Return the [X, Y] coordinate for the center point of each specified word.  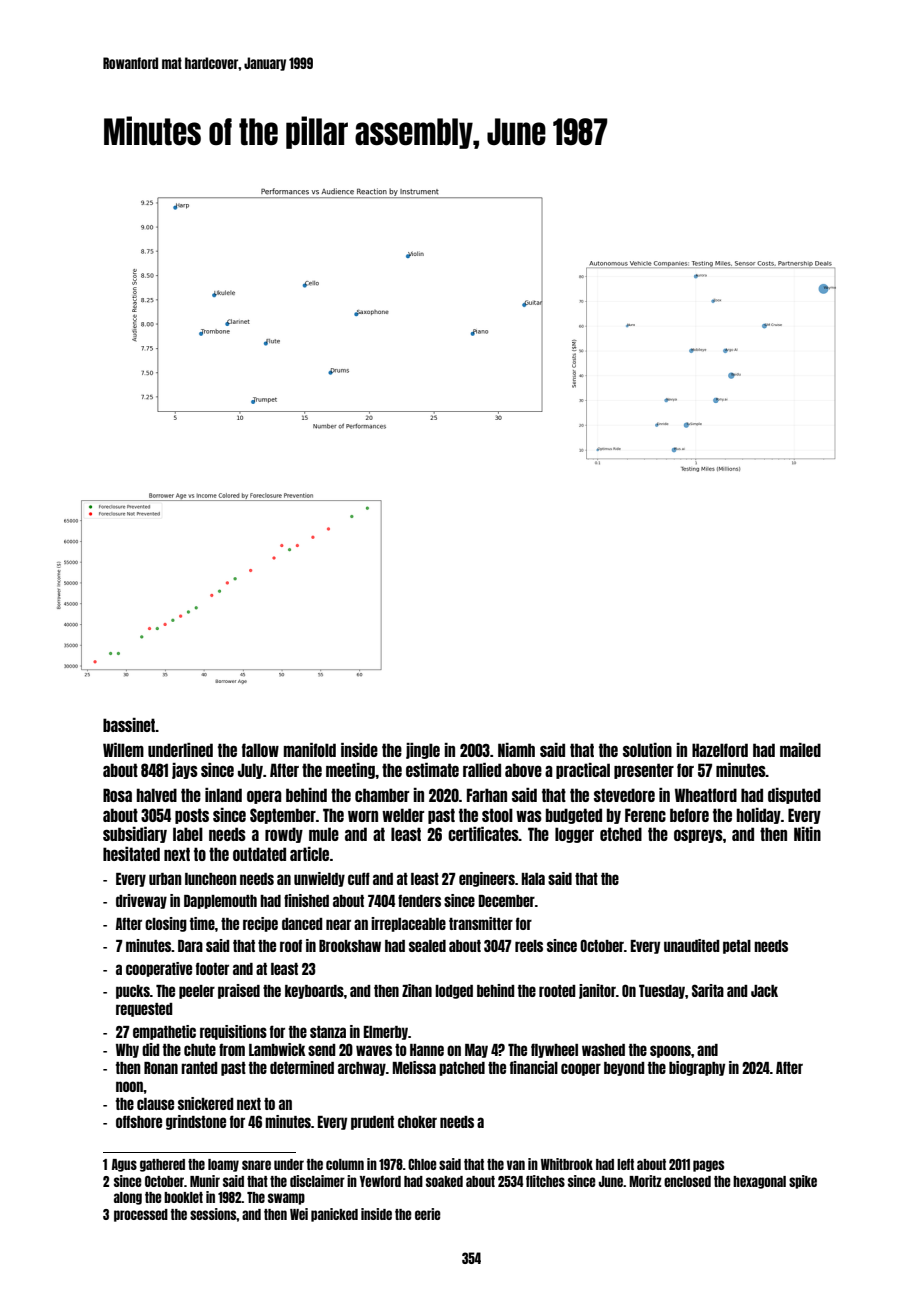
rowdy [284, 835]
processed [141, 1215]
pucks [133, 992]
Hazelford [720, 750]
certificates [483, 834]
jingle [423, 751]
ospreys [698, 836]
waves [374, 1050]
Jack [764, 991]
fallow [260, 750]
